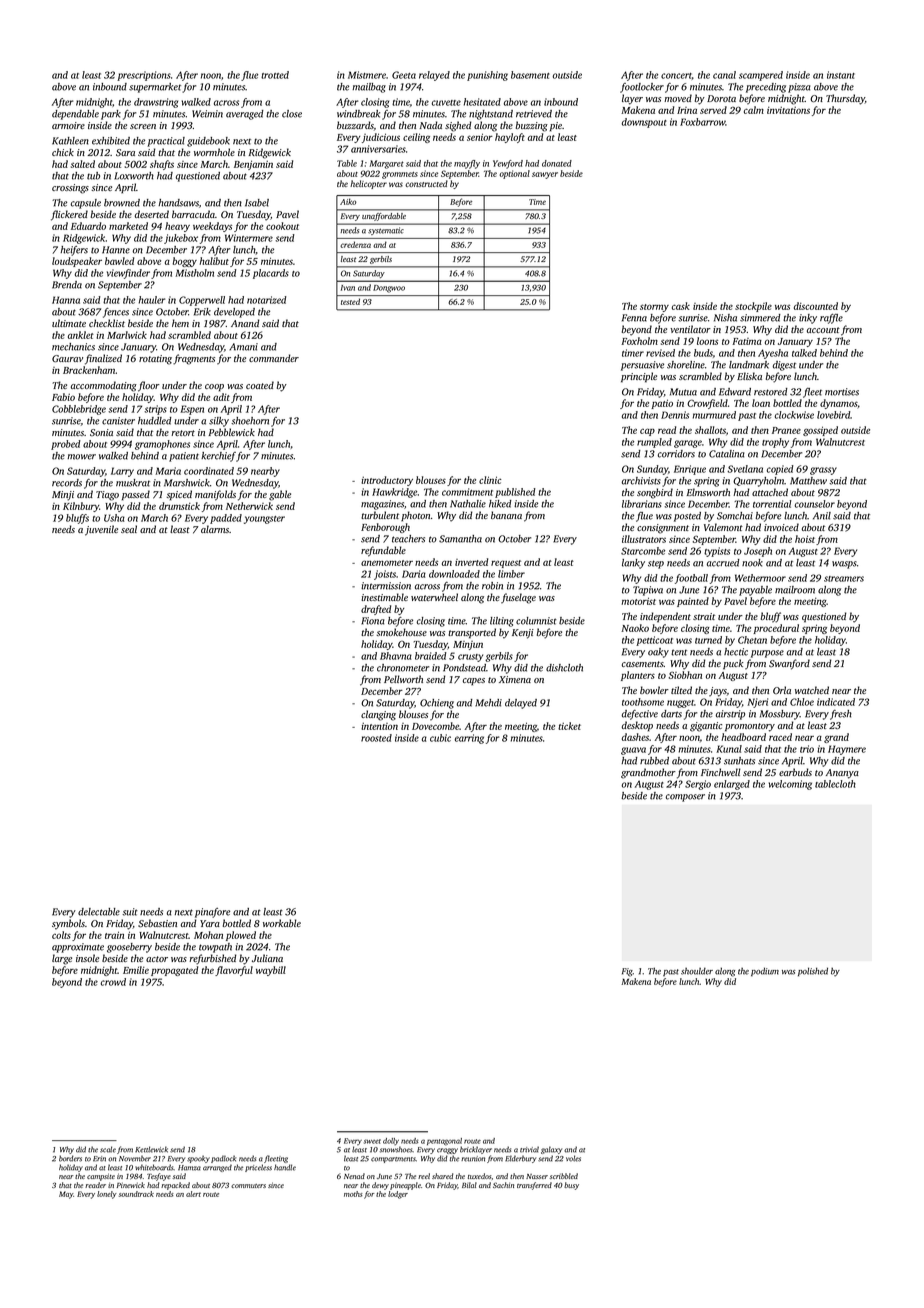 This page has height=1308, width=924. What do you see at coordinates (521, 704) in the page?
I see `delayed` at bounding box center [521, 704].
